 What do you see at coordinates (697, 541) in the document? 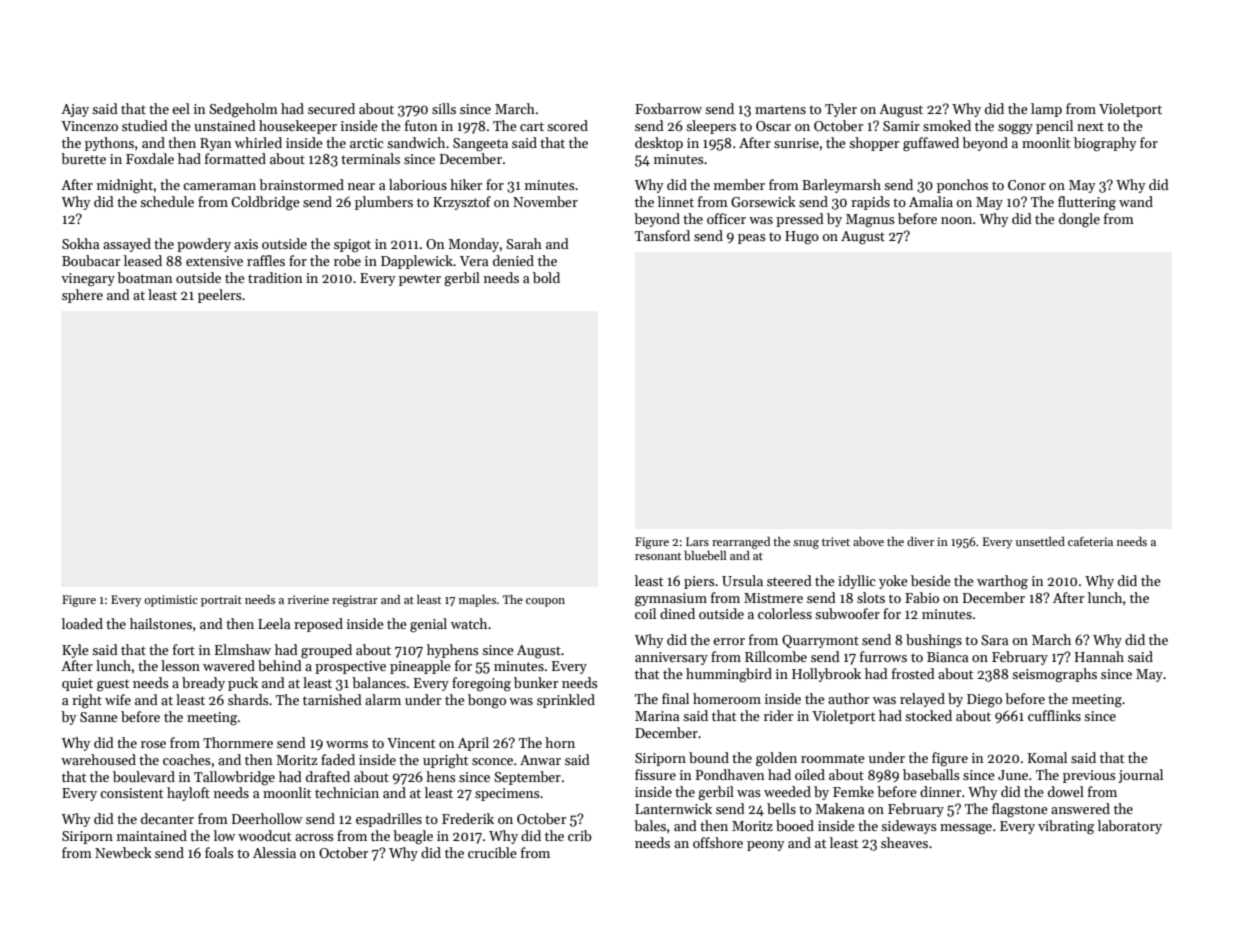
I see `Lars` at bounding box center [697, 541].
